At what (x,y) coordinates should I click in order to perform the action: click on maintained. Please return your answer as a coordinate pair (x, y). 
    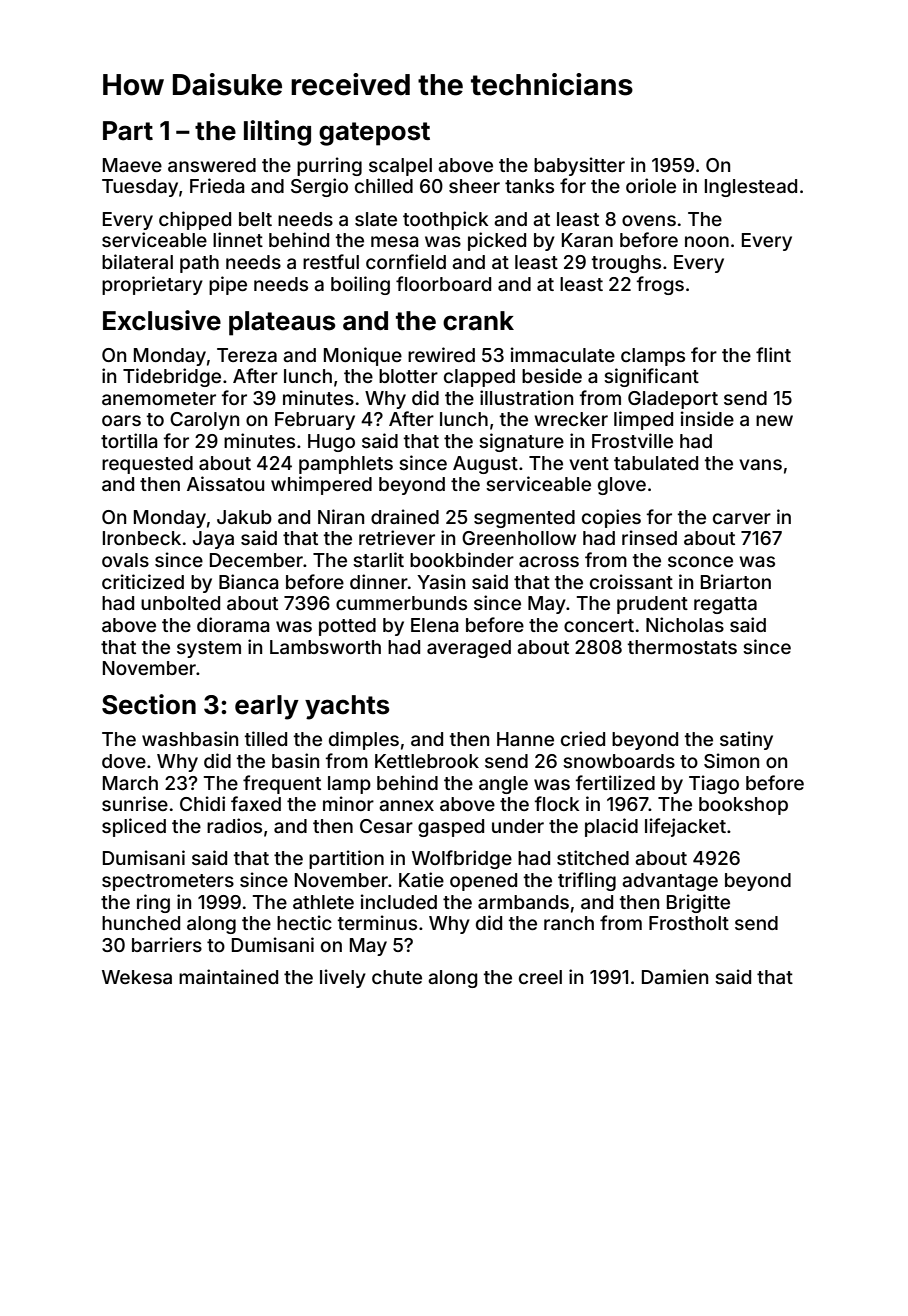
    Looking at the image, I should click on (228, 976).
